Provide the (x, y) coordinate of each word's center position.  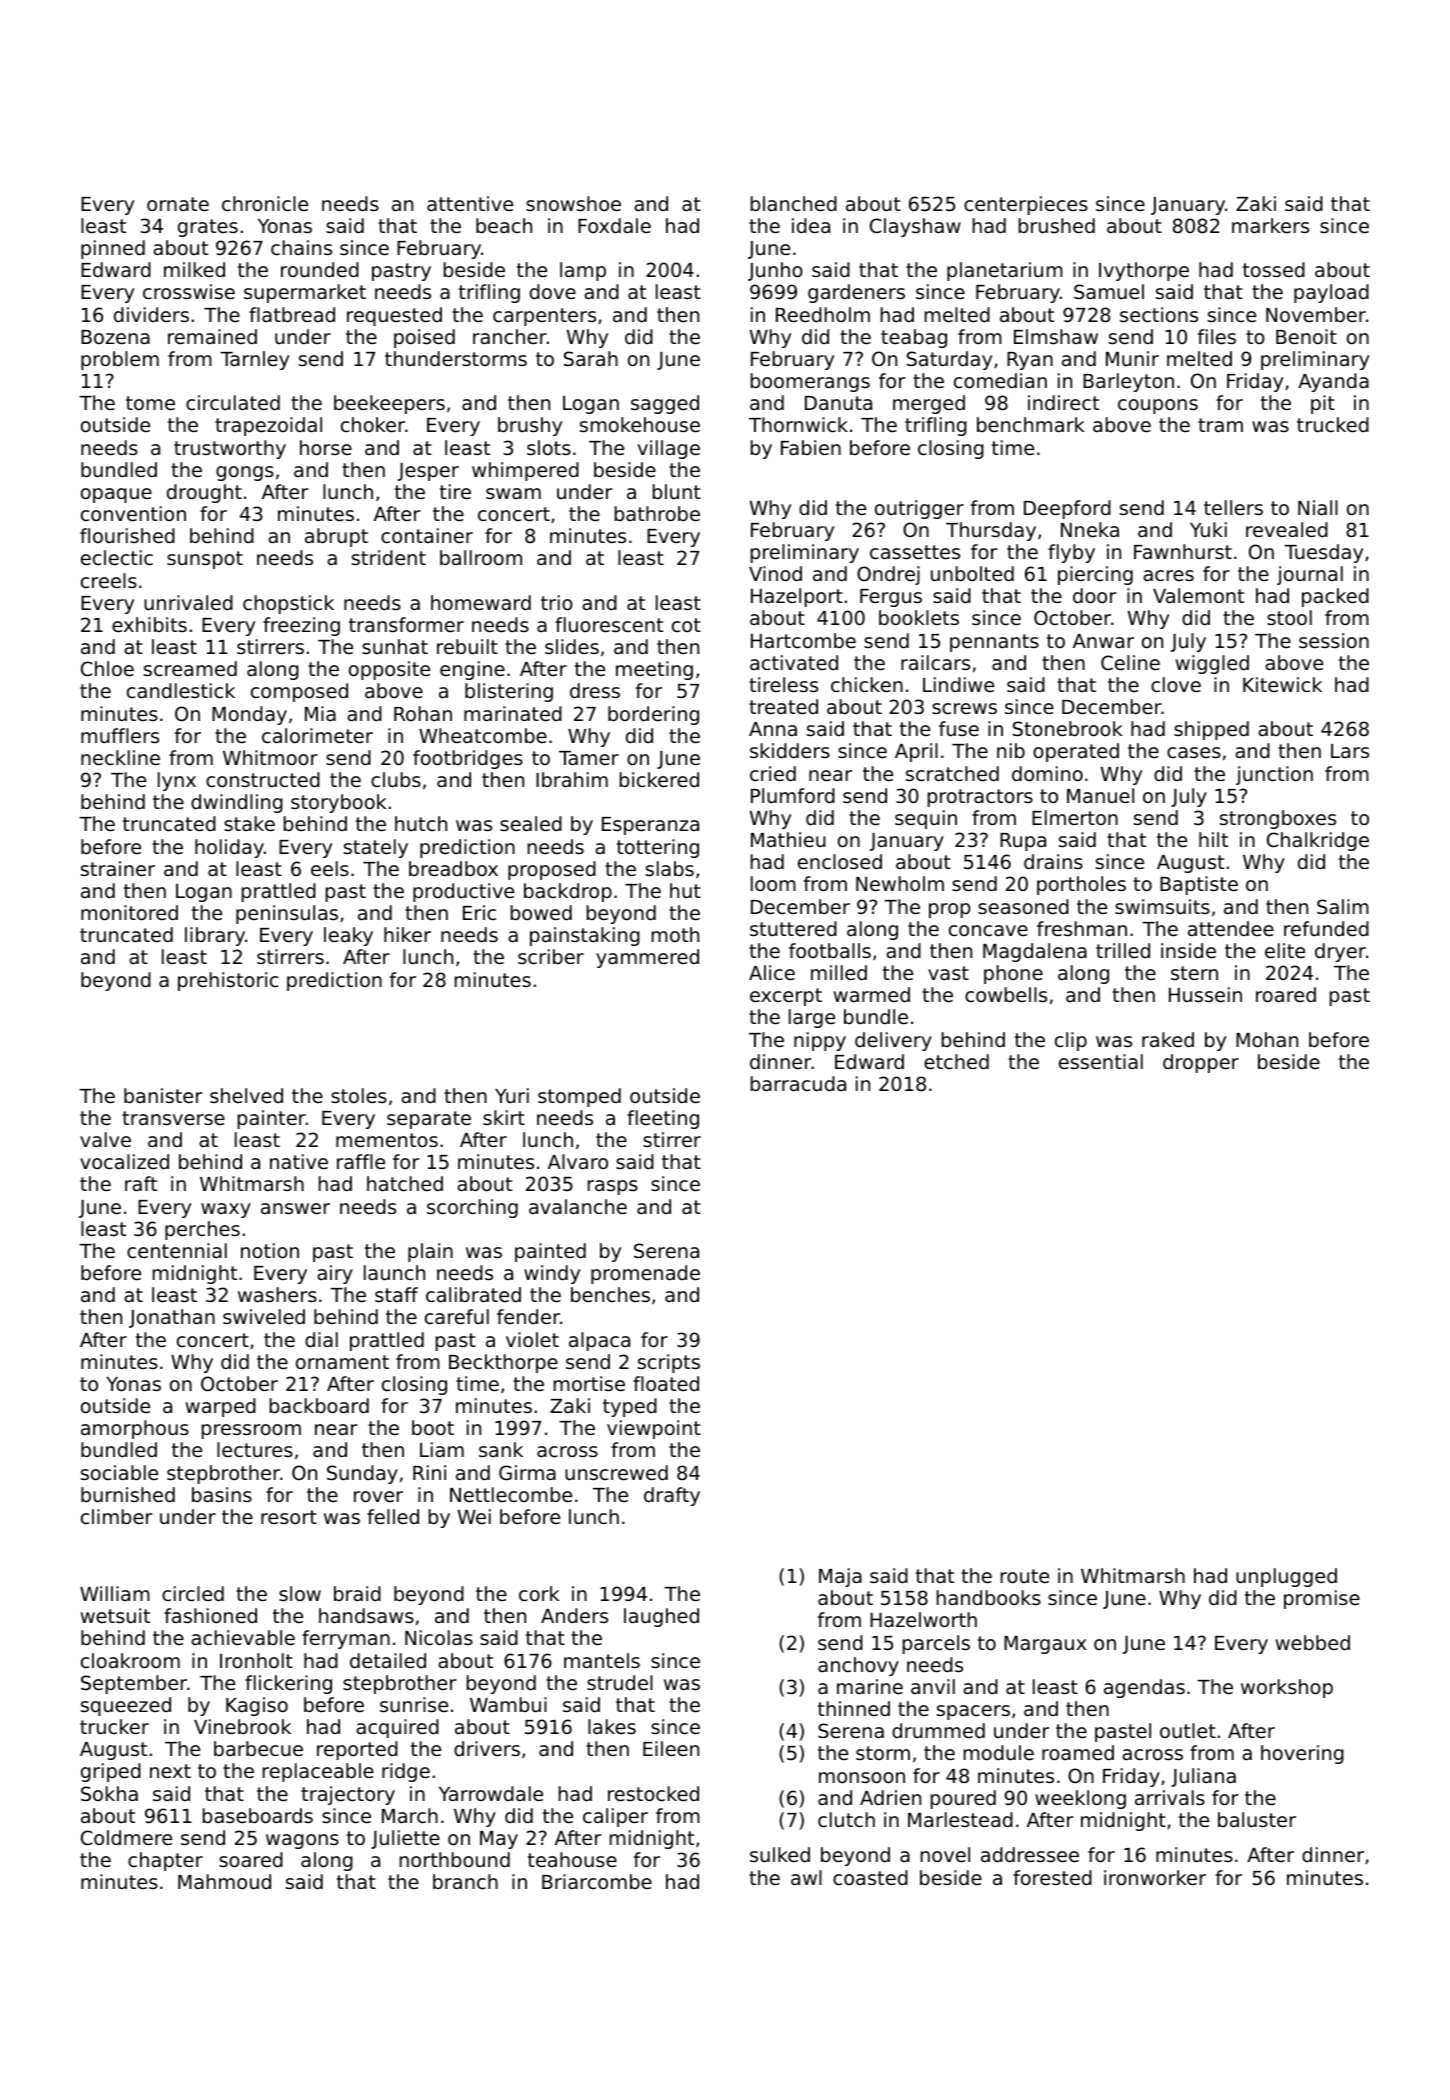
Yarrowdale (491, 1793)
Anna (773, 729)
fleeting (663, 1119)
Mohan (1267, 1039)
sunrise (414, 1704)
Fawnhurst (1183, 551)
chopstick (288, 604)
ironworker (1155, 1877)
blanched (794, 203)
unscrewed (616, 1472)
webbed (1313, 1642)
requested (394, 316)
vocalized (124, 1161)
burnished (128, 1494)
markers (1270, 225)
